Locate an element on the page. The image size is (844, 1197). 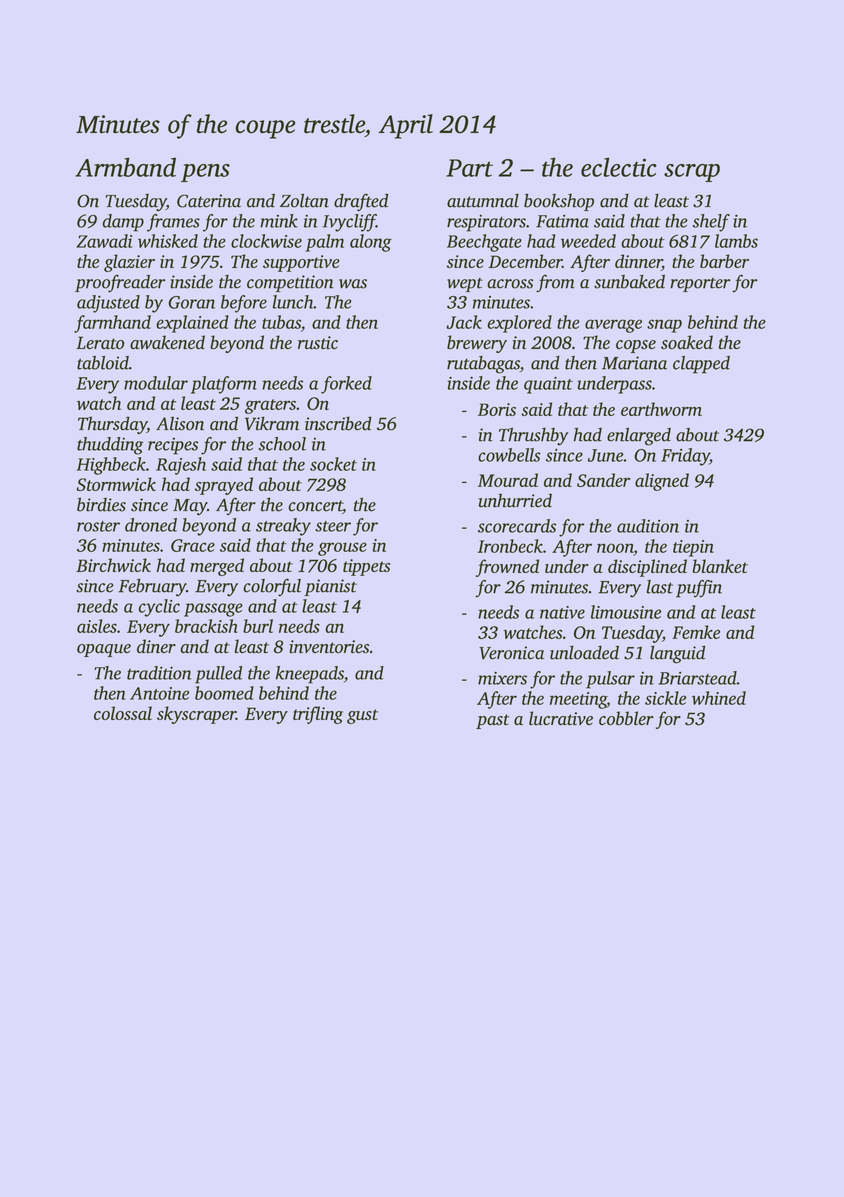
scorecards is located at coordinates (517, 526).
